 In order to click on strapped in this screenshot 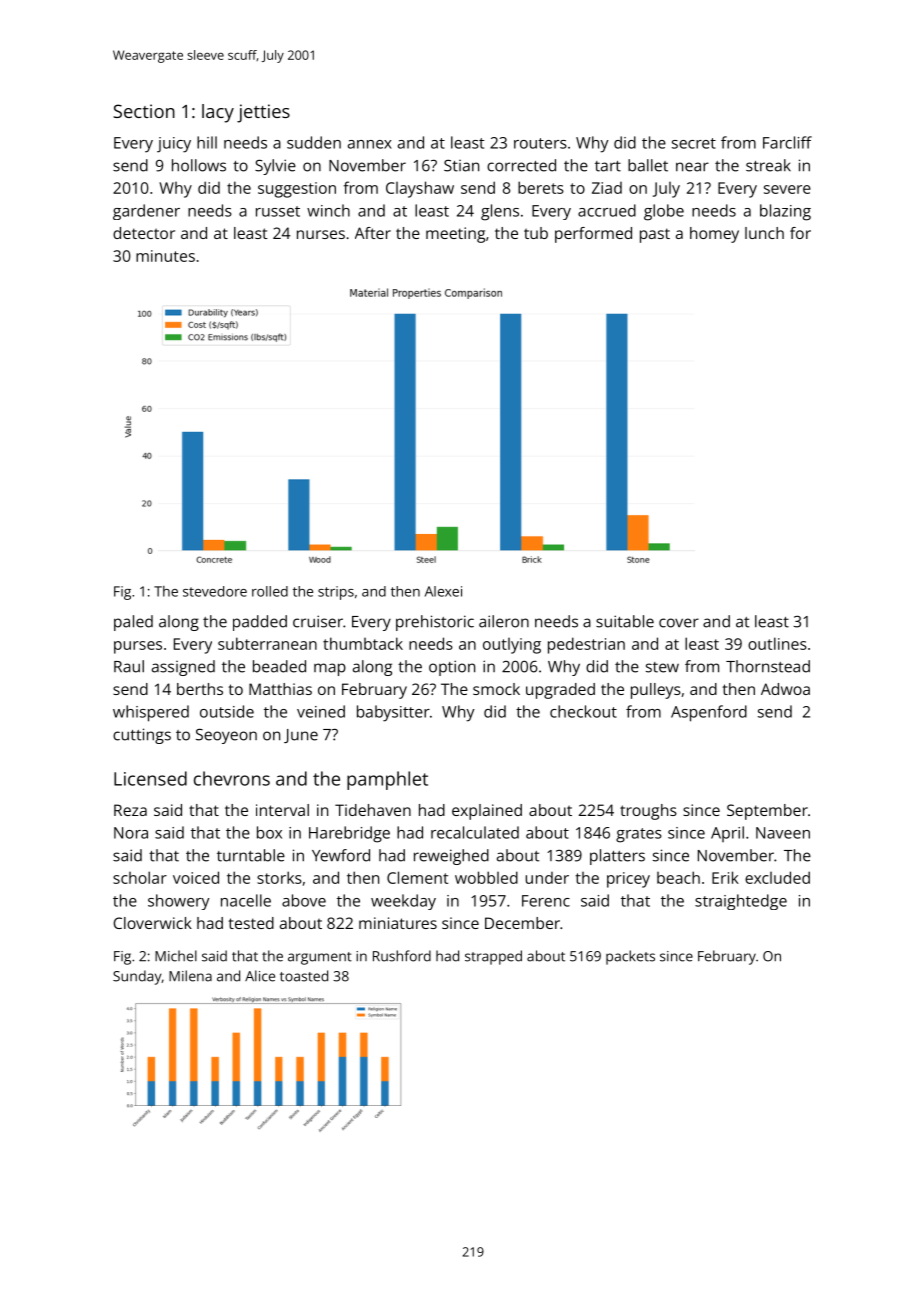, I will do `click(493, 957)`.
